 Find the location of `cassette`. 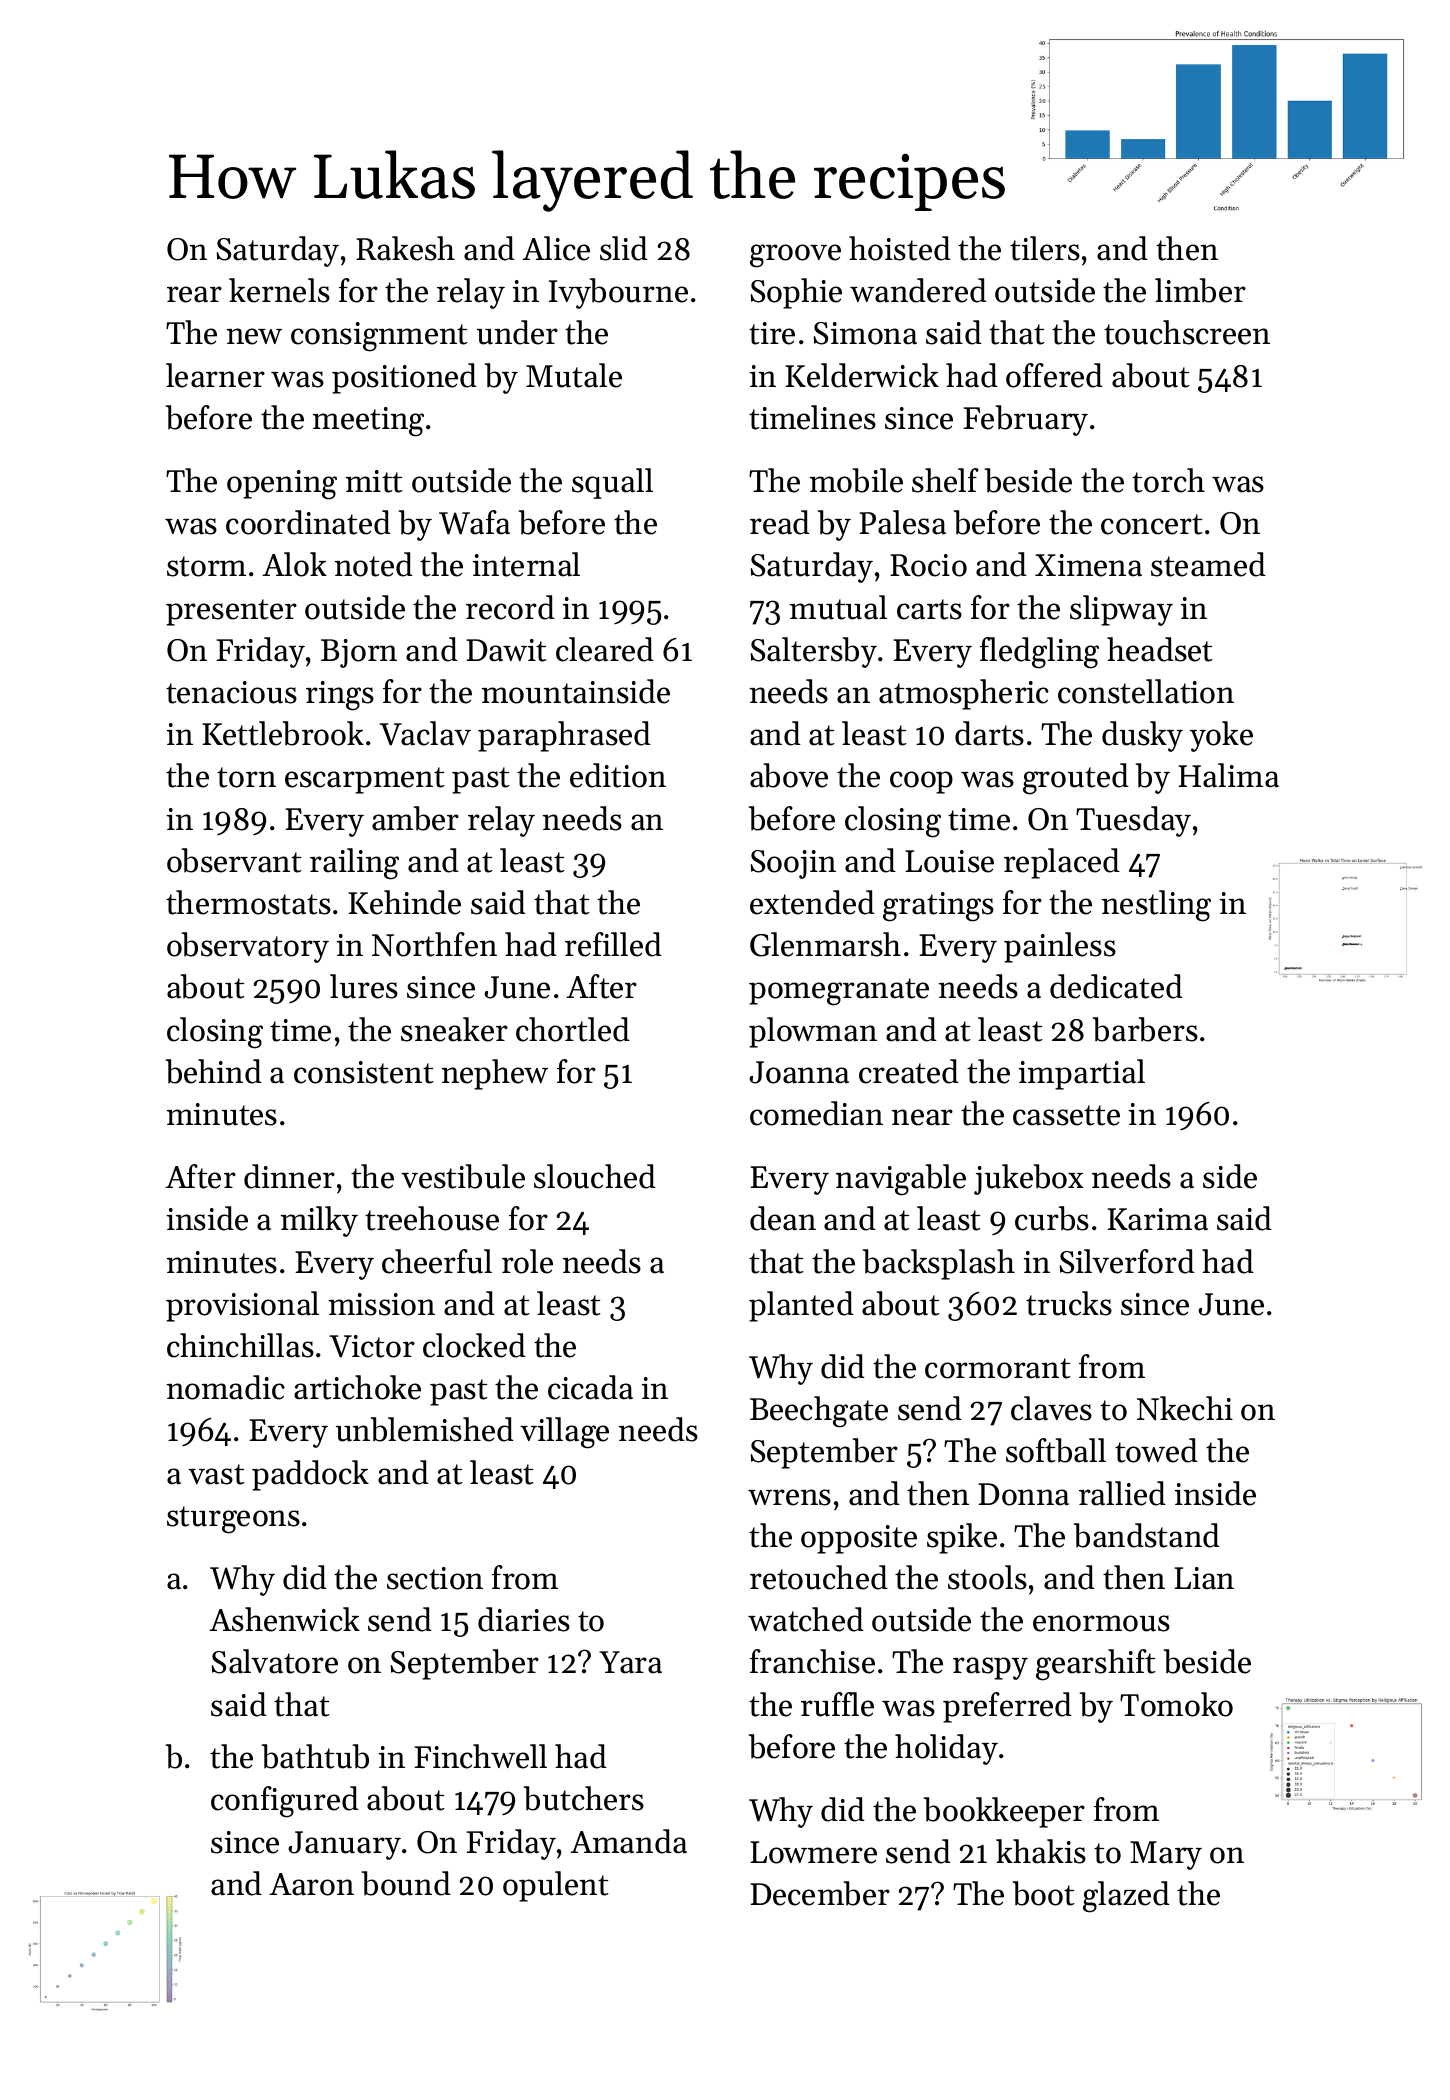

cassette is located at coordinates (1066, 1115).
